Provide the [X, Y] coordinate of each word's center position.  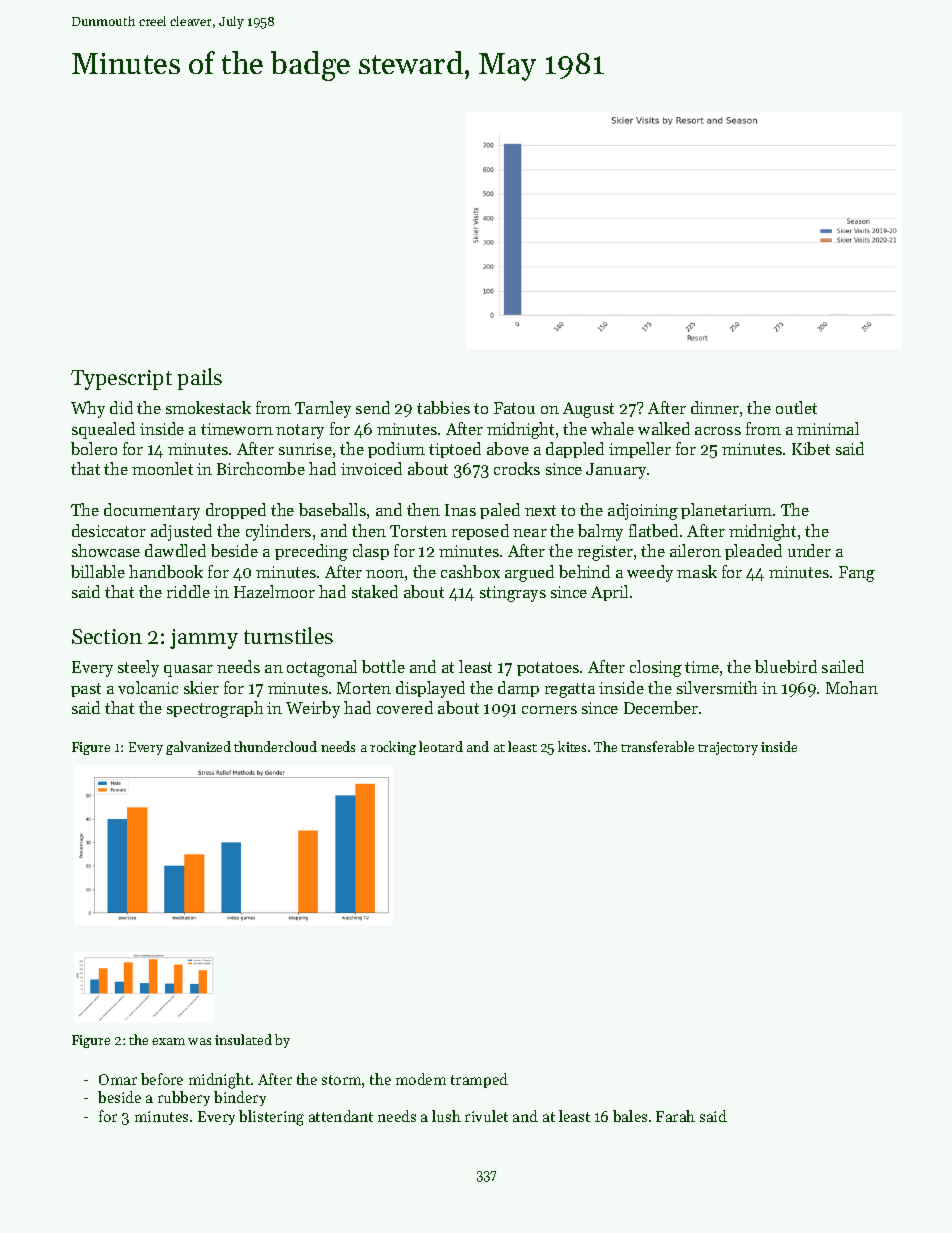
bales [630, 1116]
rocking [393, 748]
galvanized [198, 748]
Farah [675, 1116]
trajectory [728, 748]
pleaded [753, 552]
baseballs [332, 509]
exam [168, 1041]
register [605, 553]
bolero [94, 448]
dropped [236, 511]
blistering [271, 1118]
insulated [243, 1039]
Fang [857, 574]
